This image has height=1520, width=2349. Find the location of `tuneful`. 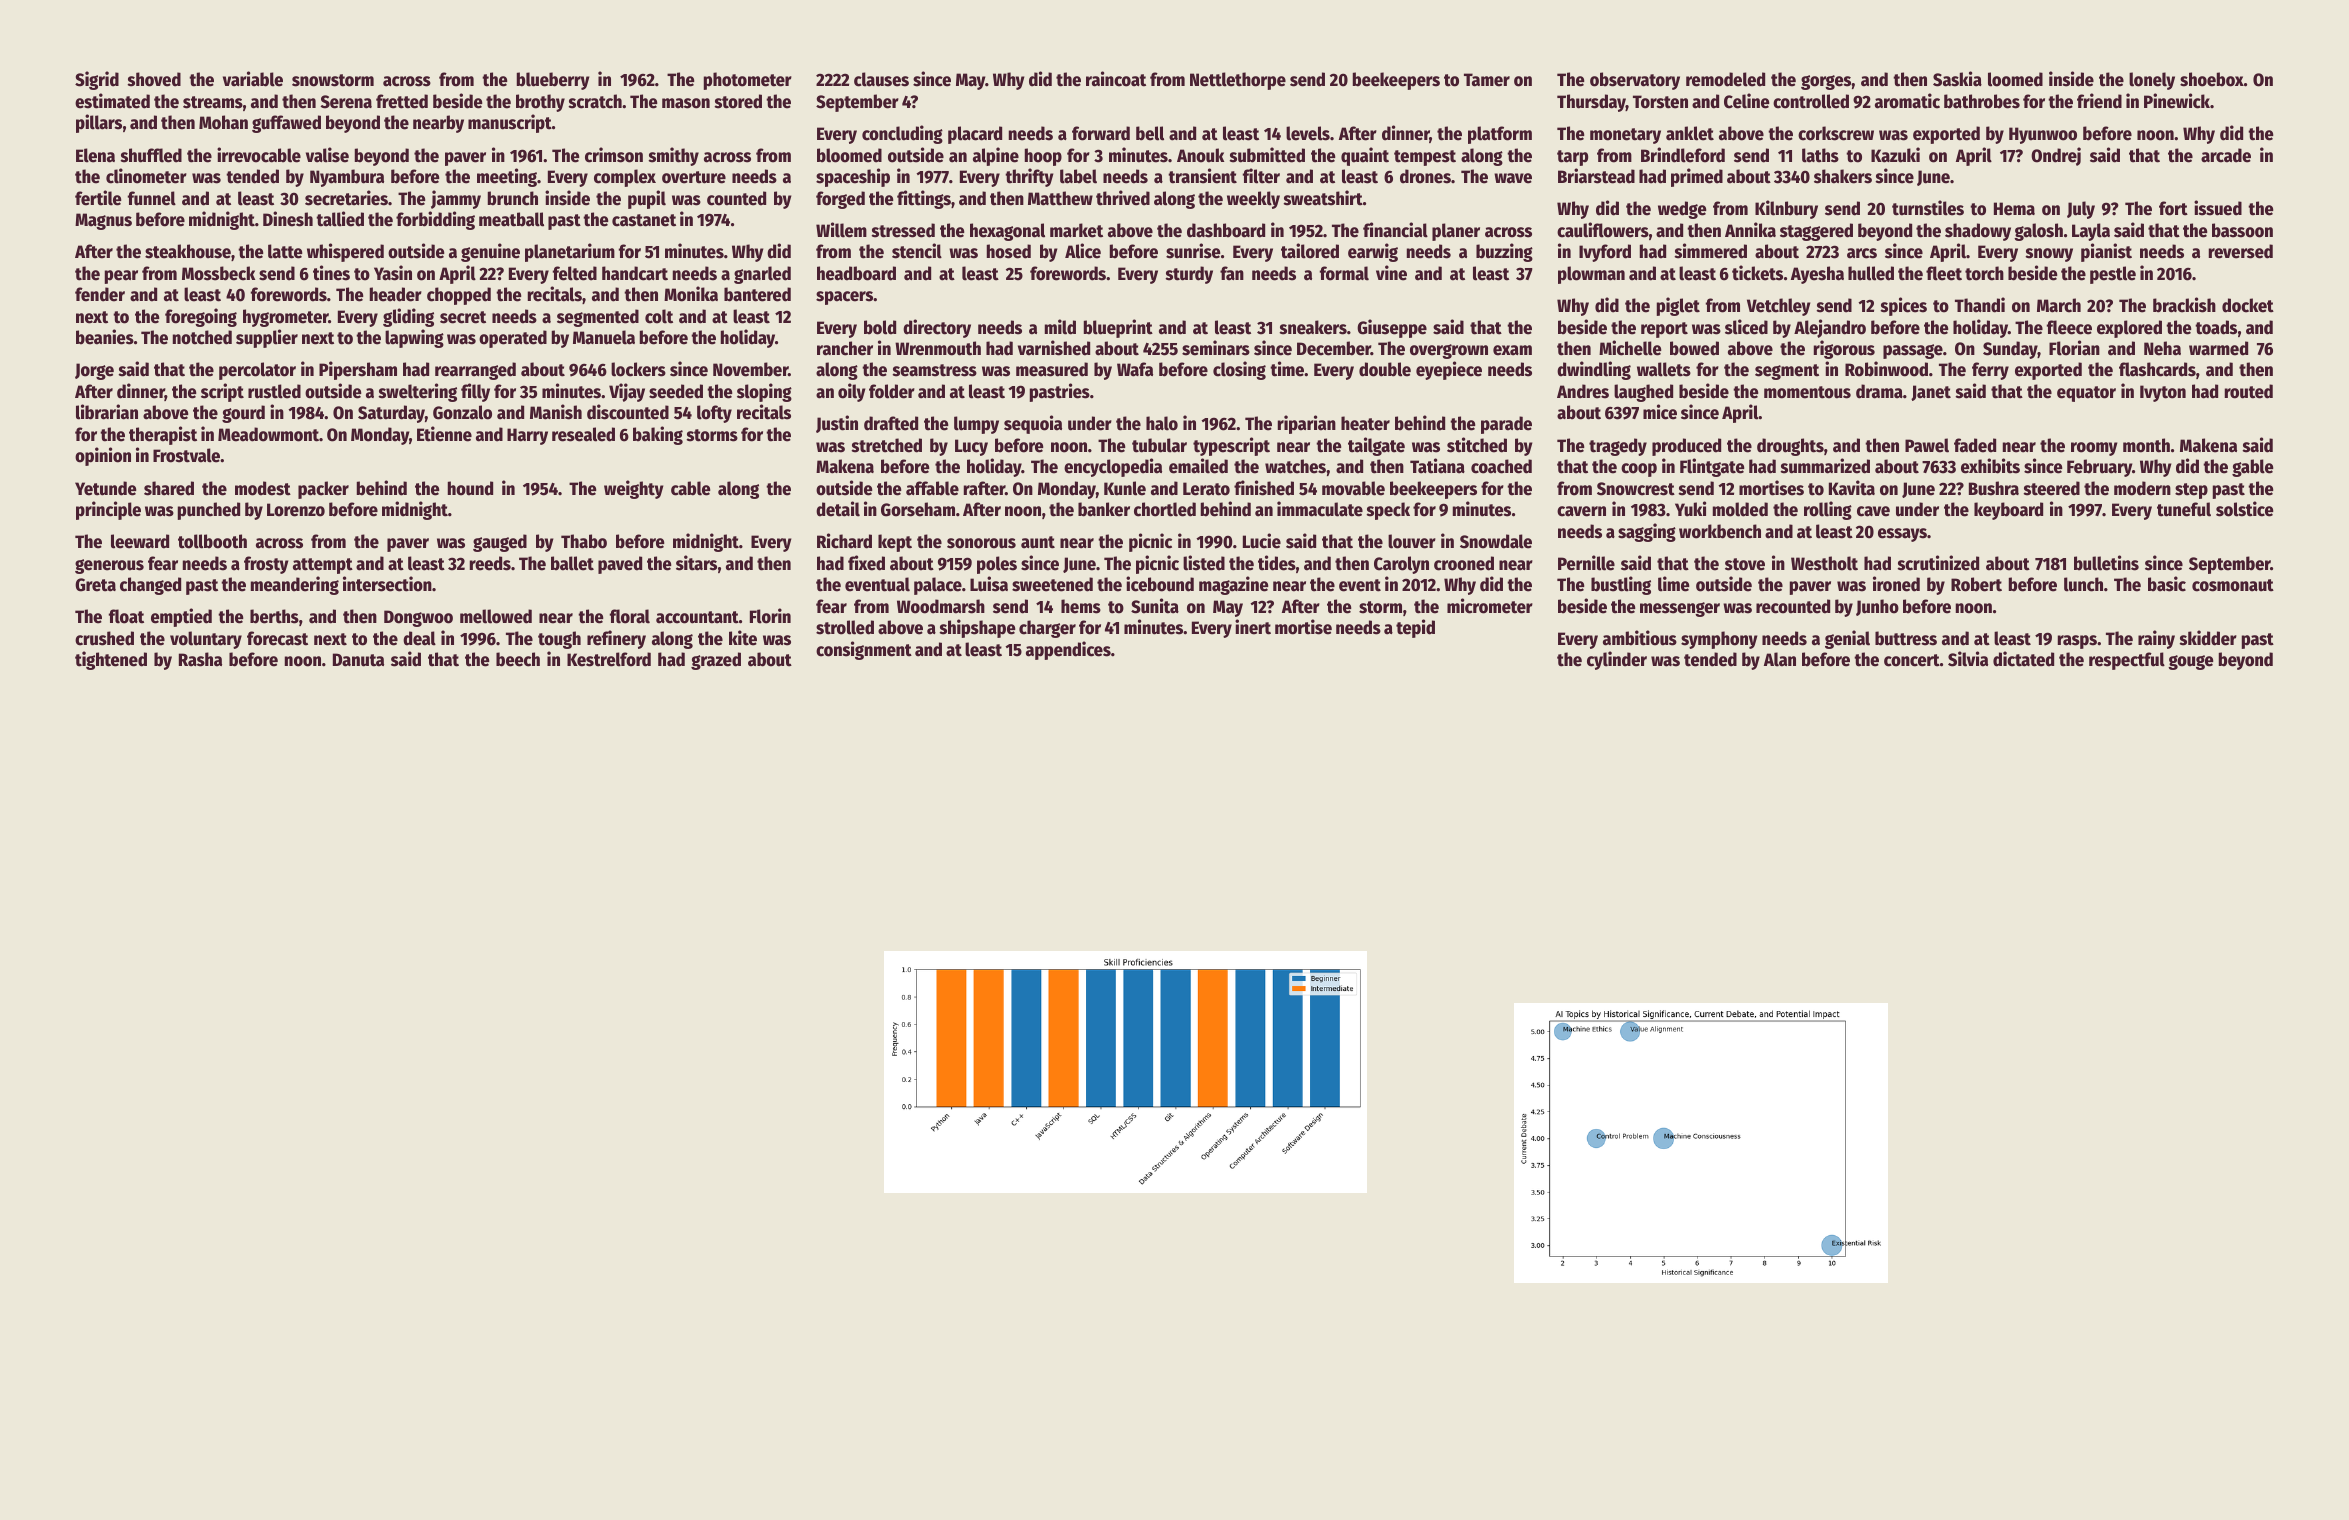

tuneful is located at coordinates (2184, 509).
